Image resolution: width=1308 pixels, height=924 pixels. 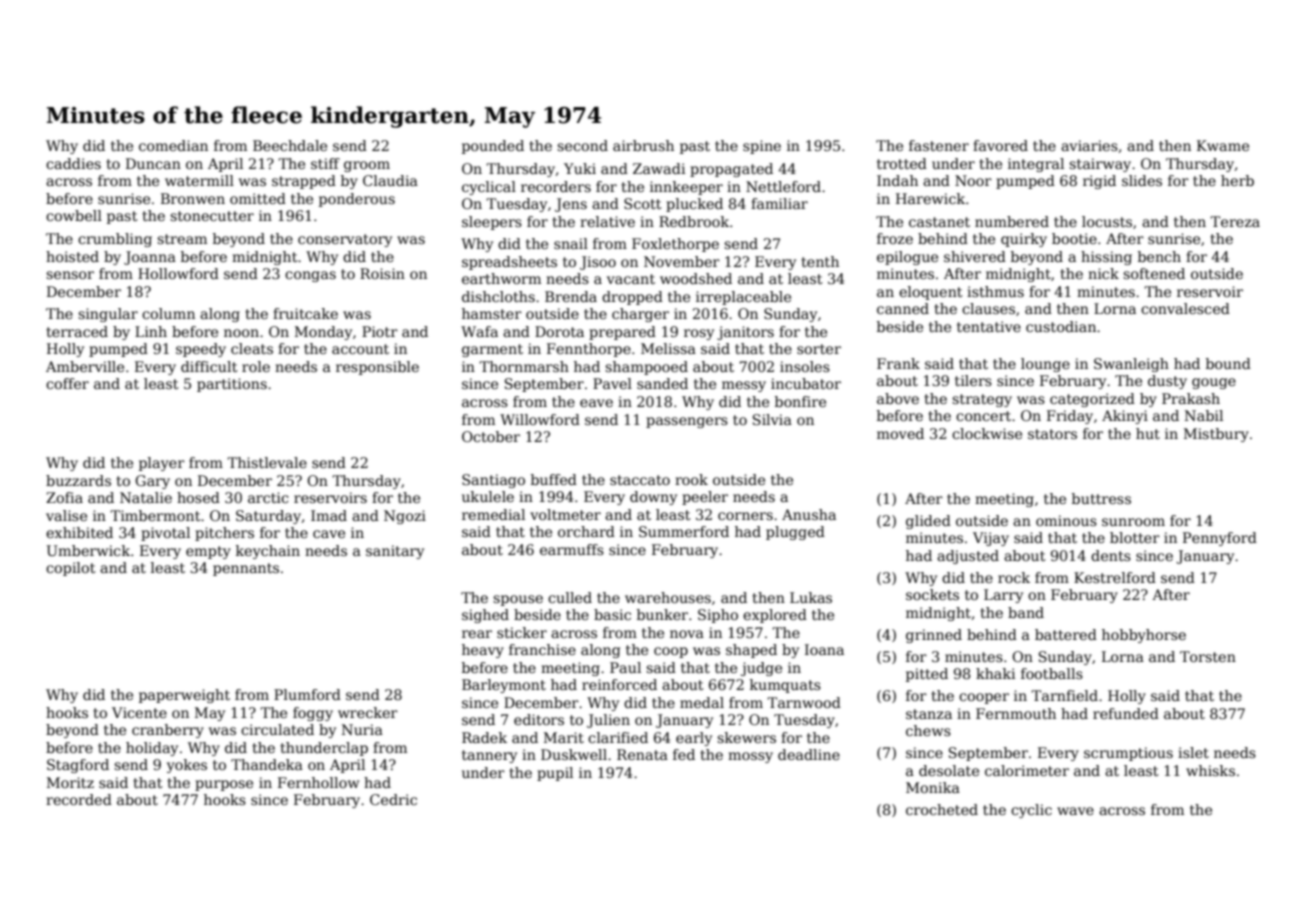 I want to click on sleepers, so click(x=492, y=223).
